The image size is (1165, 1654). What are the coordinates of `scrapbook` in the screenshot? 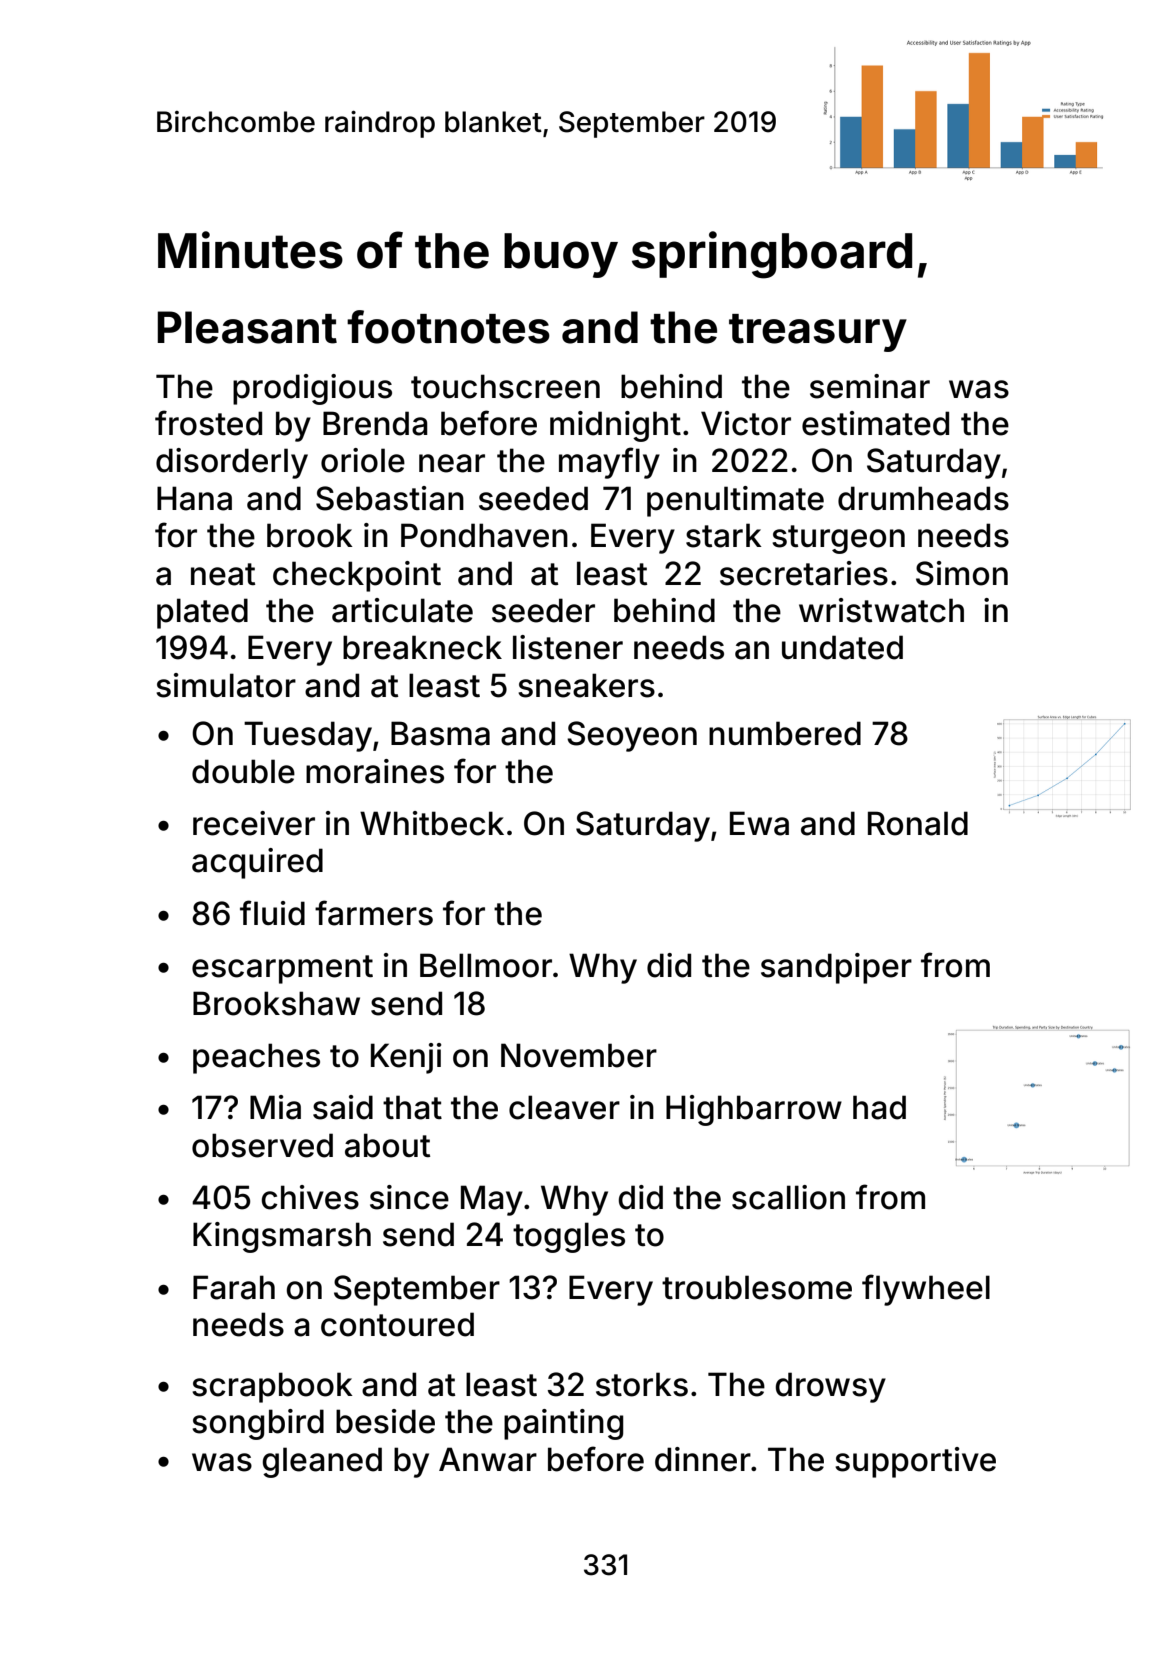 It's located at (272, 1387).
